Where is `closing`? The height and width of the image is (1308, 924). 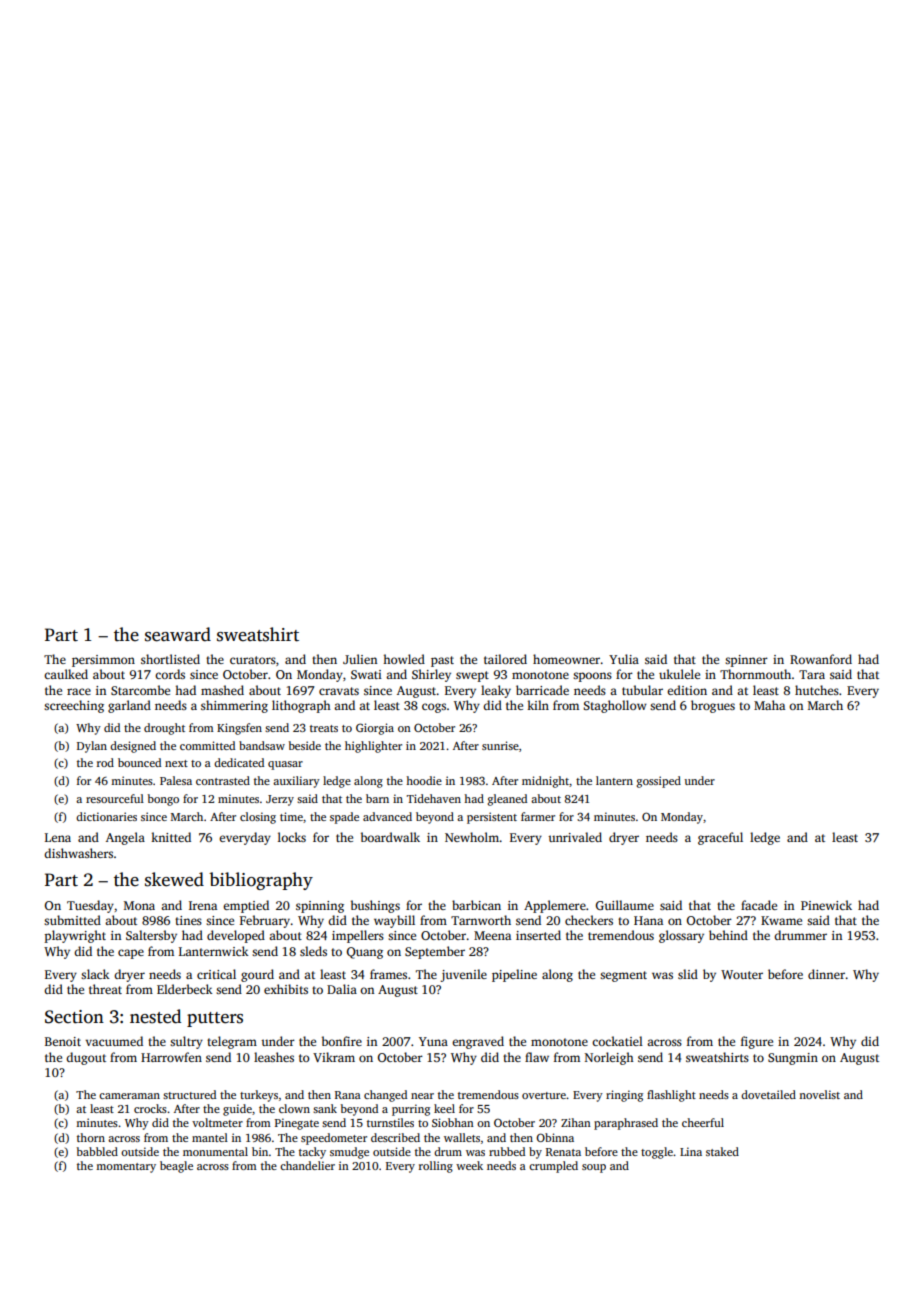 closing is located at coordinates (258, 818).
